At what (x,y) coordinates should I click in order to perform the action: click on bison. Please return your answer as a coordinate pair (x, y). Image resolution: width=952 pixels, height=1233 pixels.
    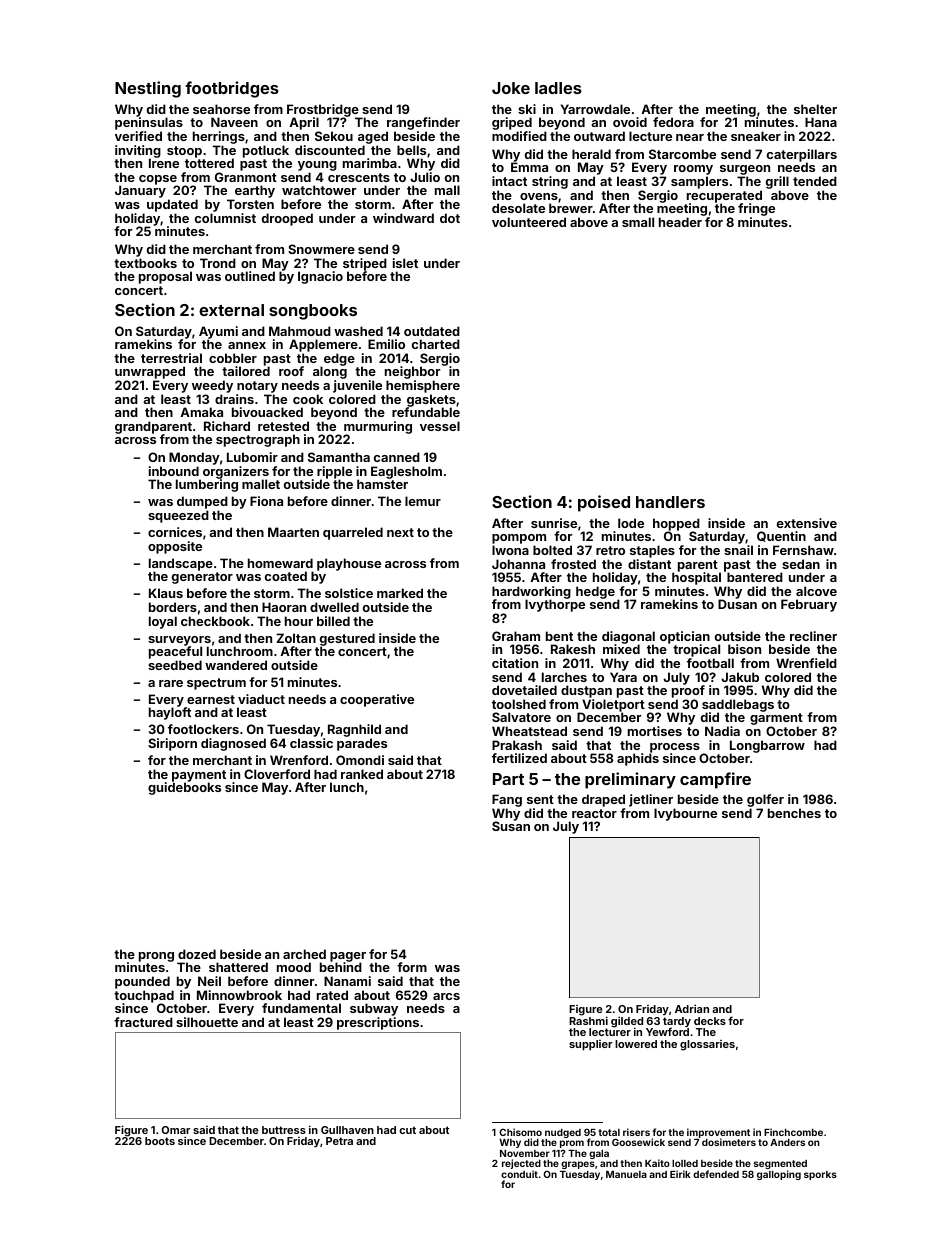
    Looking at the image, I should click on (744, 649).
